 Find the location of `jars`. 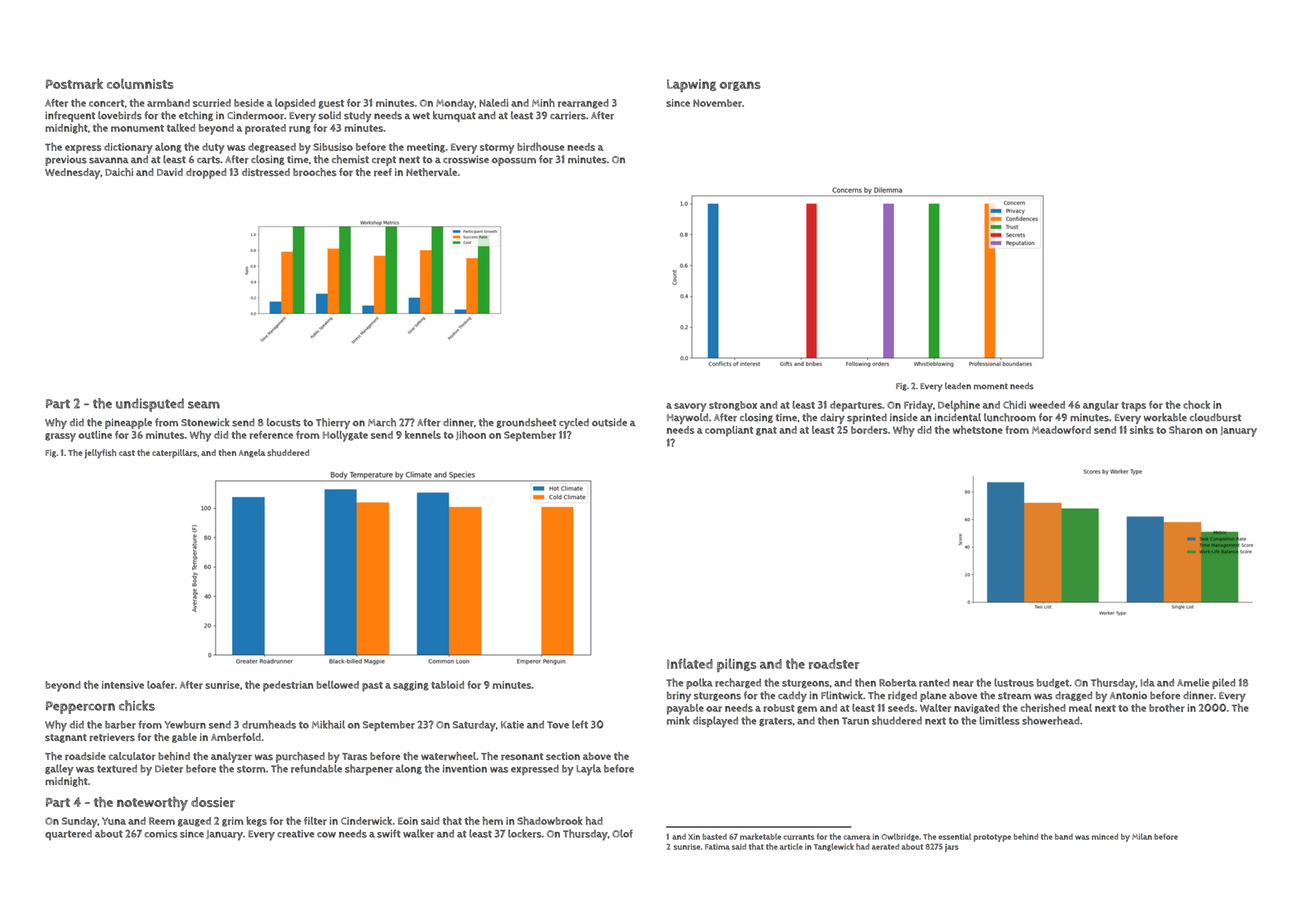

jars is located at coordinates (952, 848).
